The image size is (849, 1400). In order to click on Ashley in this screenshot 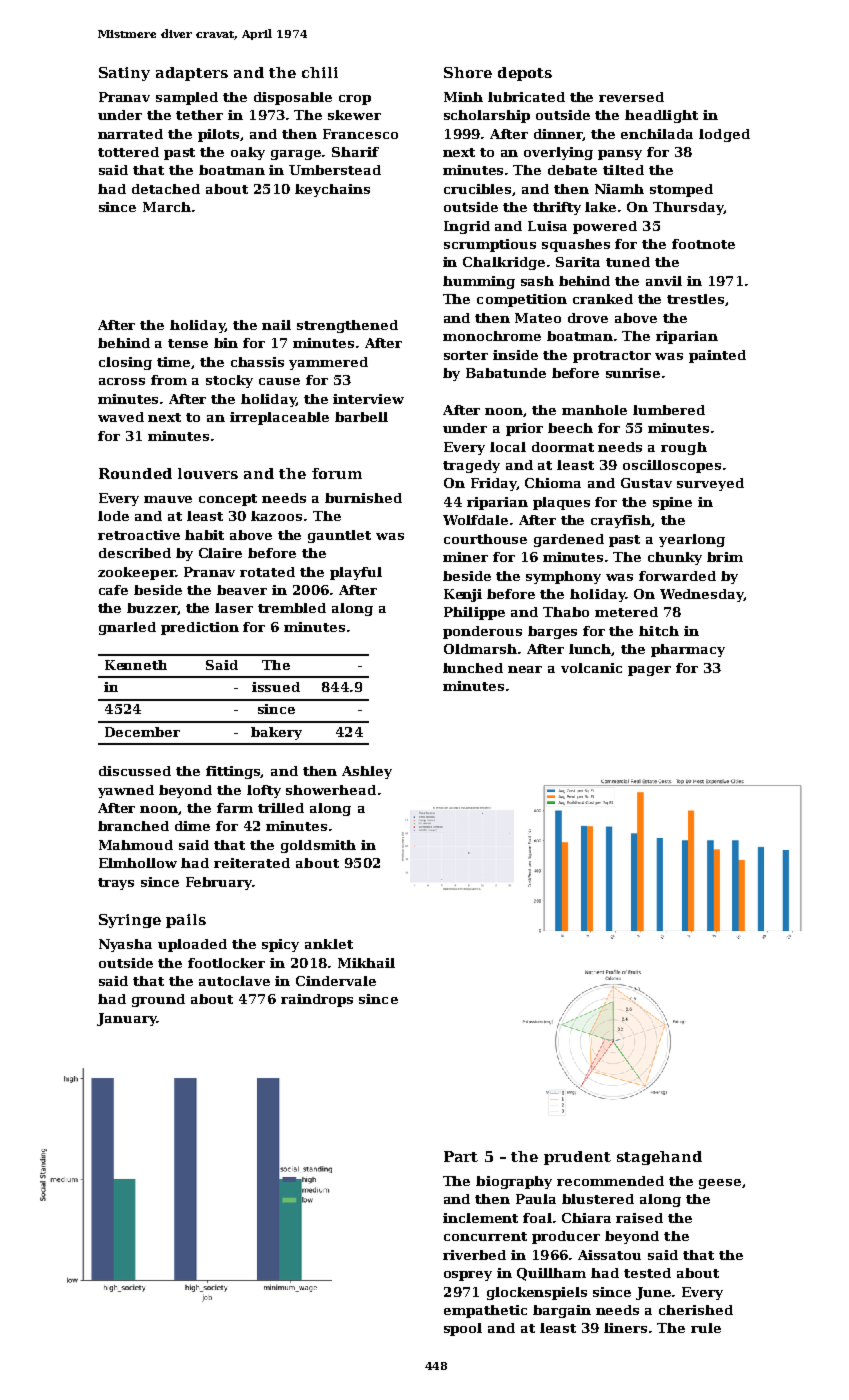, I will do `click(367, 772)`.
